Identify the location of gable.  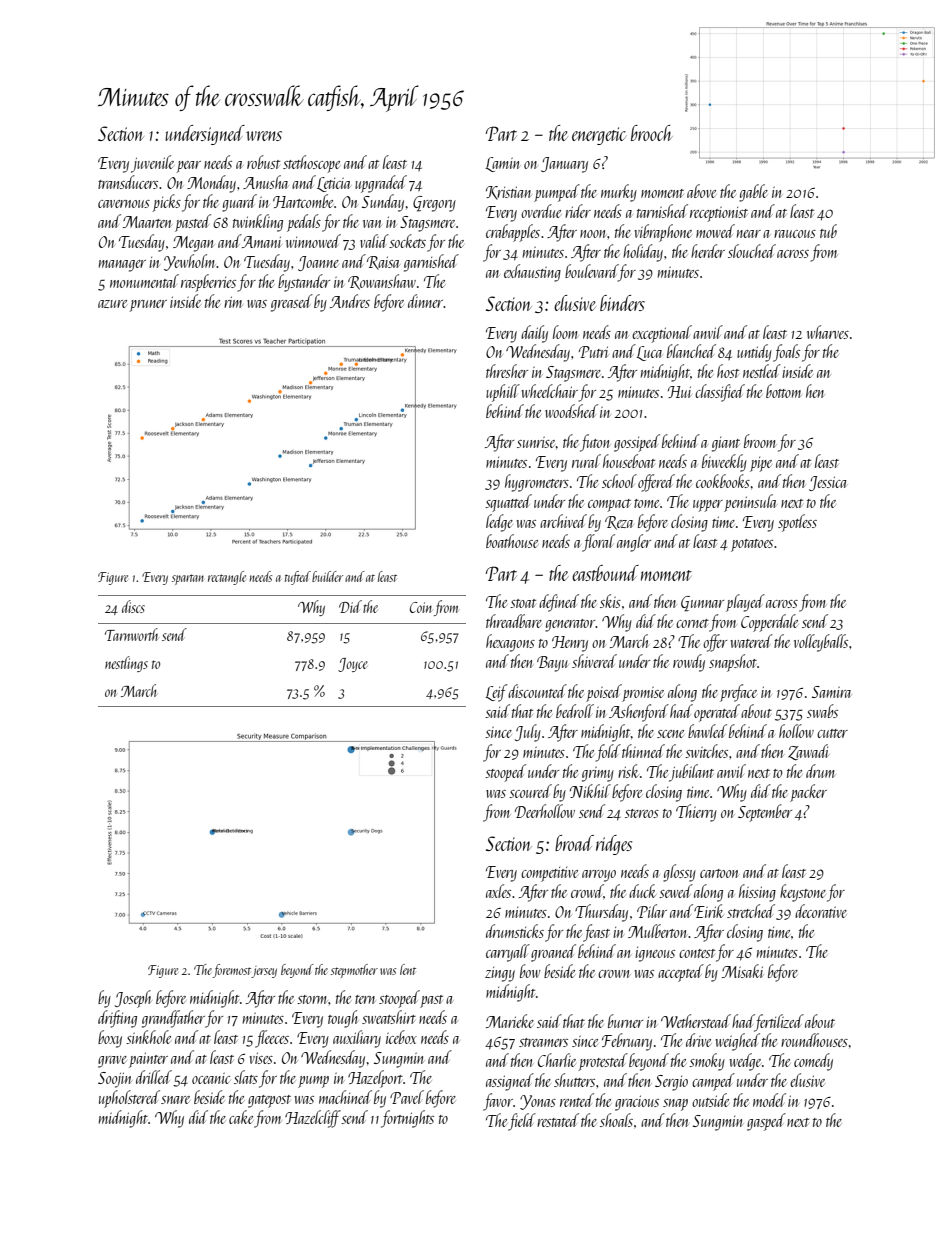
(753, 193).
